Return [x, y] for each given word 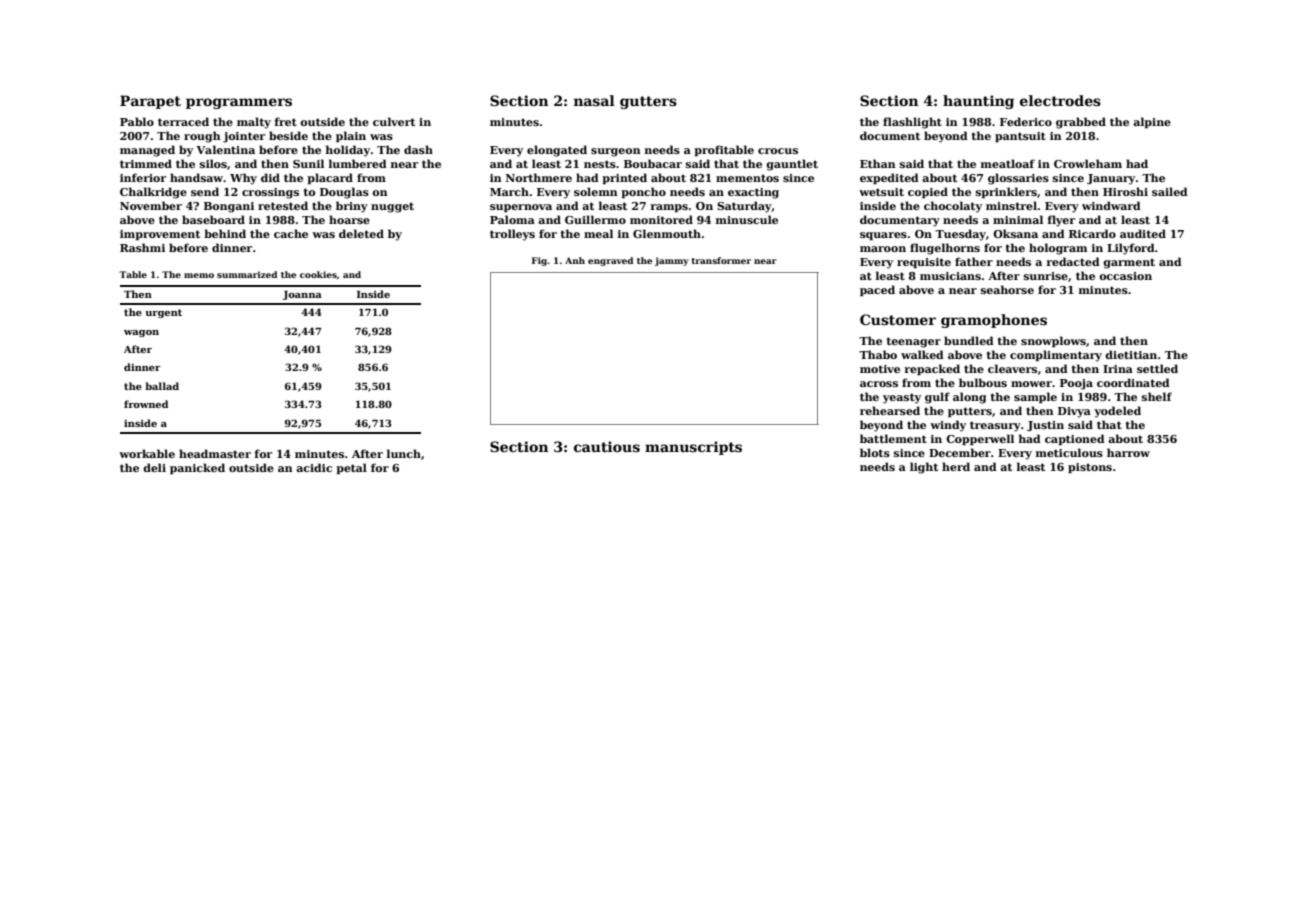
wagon [141, 333]
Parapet [150, 102]
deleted [361, 233]
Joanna [302, 295]
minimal [1018, 219]
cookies [318, 274]
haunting [978, 102]
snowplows [1053, 341]
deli [154, 467]
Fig [539, 261]
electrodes [1060, 100]
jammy [672, 261]
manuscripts [693, 448]
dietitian [1131, 354]
